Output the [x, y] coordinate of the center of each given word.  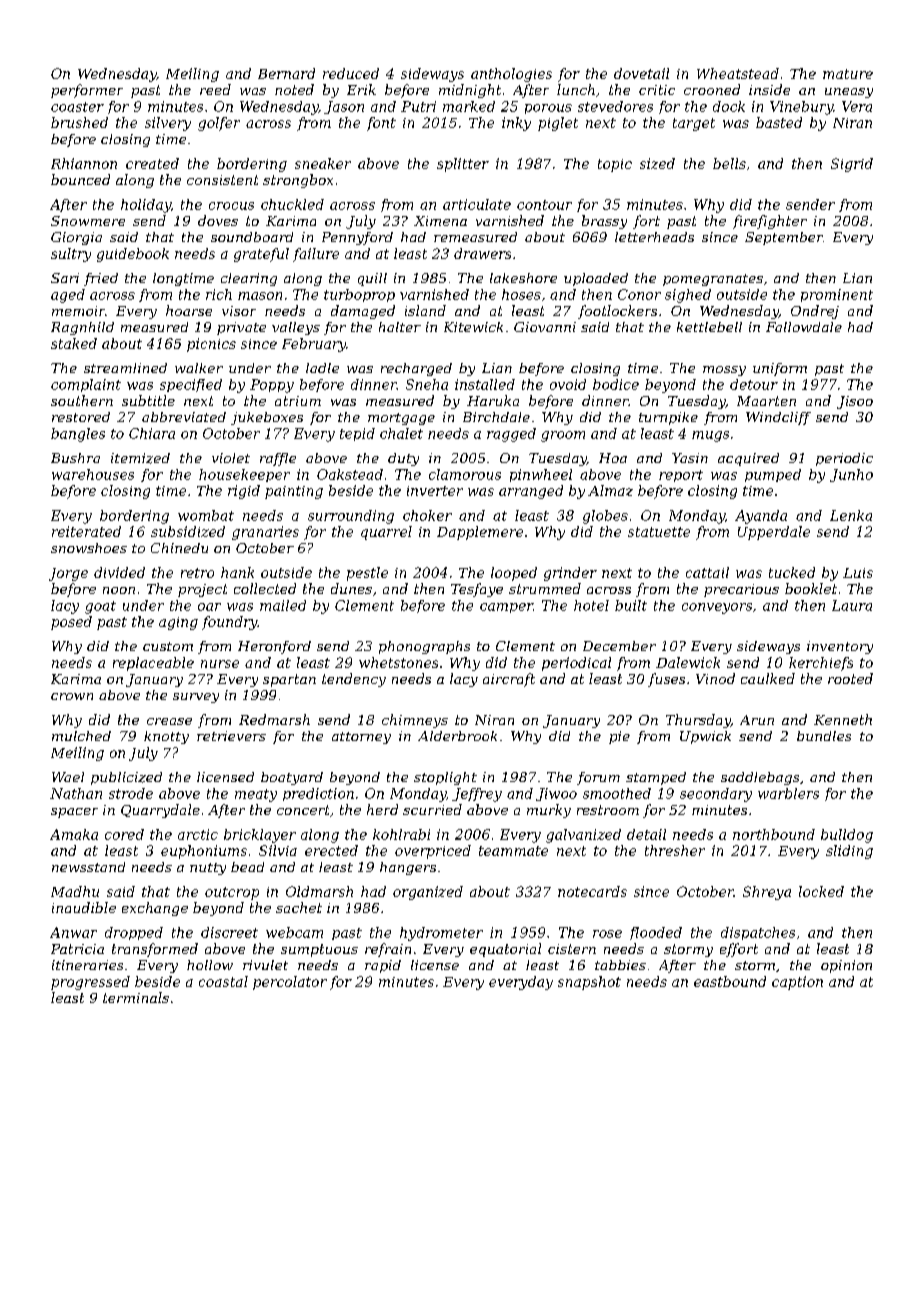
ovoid [568, 384]
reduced [351, 73]
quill [372, 279]
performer [87, 91]
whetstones [398, 662]
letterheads [654, 237]
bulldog [847, 836]
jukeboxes [267, 418]
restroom [608, 810]
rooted [850, 678]
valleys [296, 328]
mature [848, 74]
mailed [283, 605]
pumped [773, 475]
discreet [229, 932]
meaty [256, 795]
